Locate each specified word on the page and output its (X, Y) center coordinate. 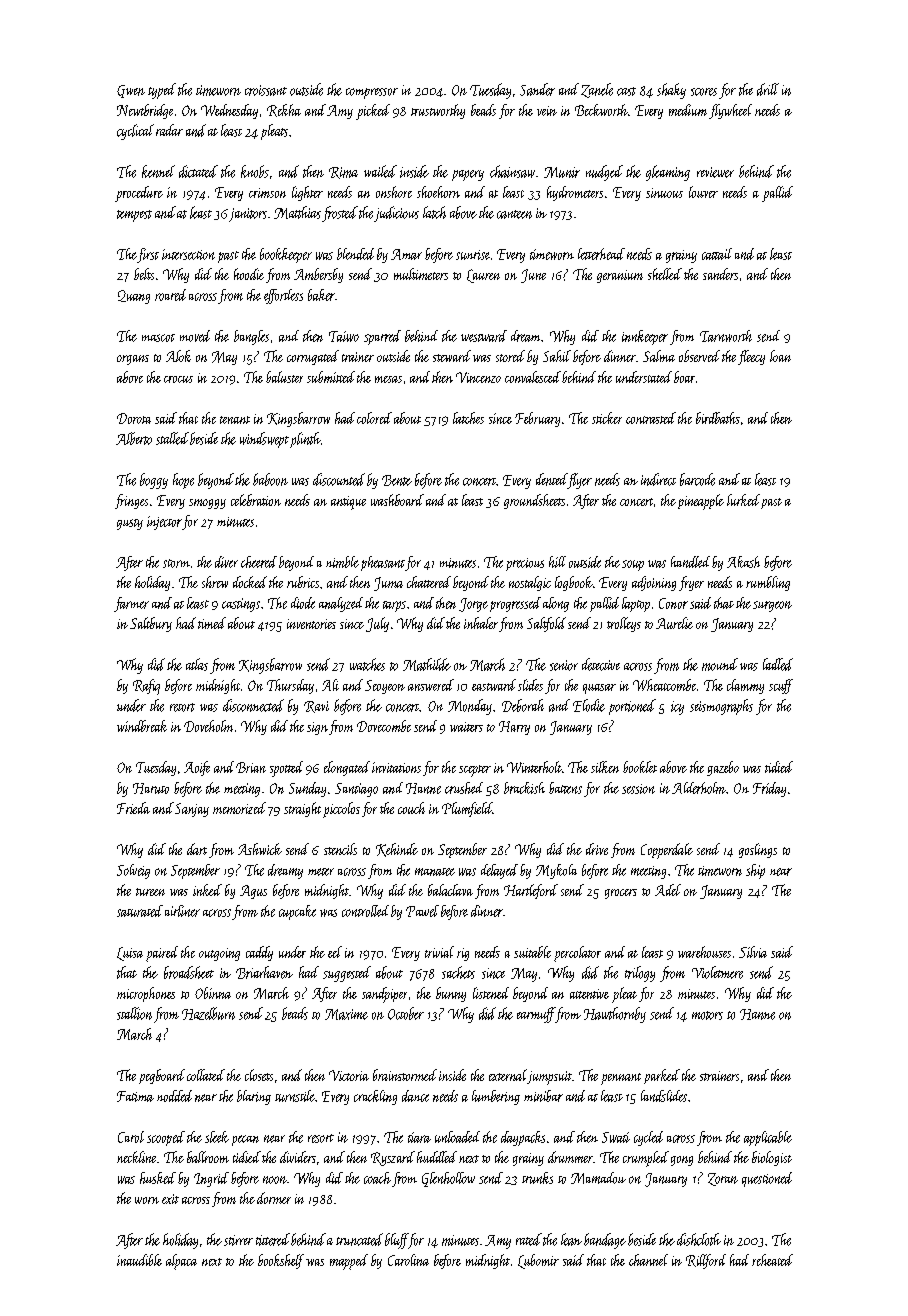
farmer (131, 604)
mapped (349, 1262)
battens (565, 788)
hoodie (249, 274)
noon (275, 1180)
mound (720, 664)
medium (688, 110)
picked (373, 112)
